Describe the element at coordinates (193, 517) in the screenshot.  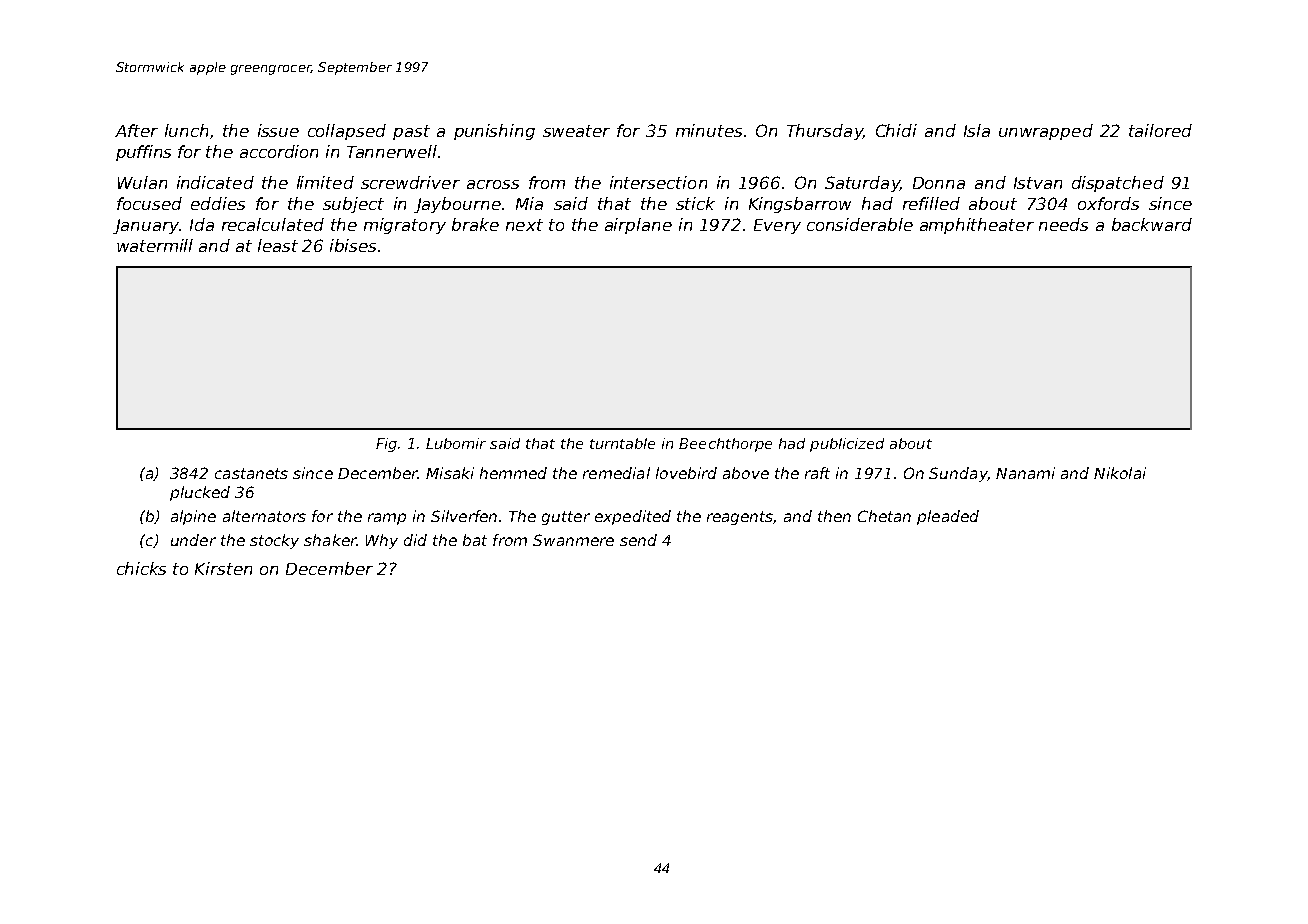
I see `alpine` at that location.
